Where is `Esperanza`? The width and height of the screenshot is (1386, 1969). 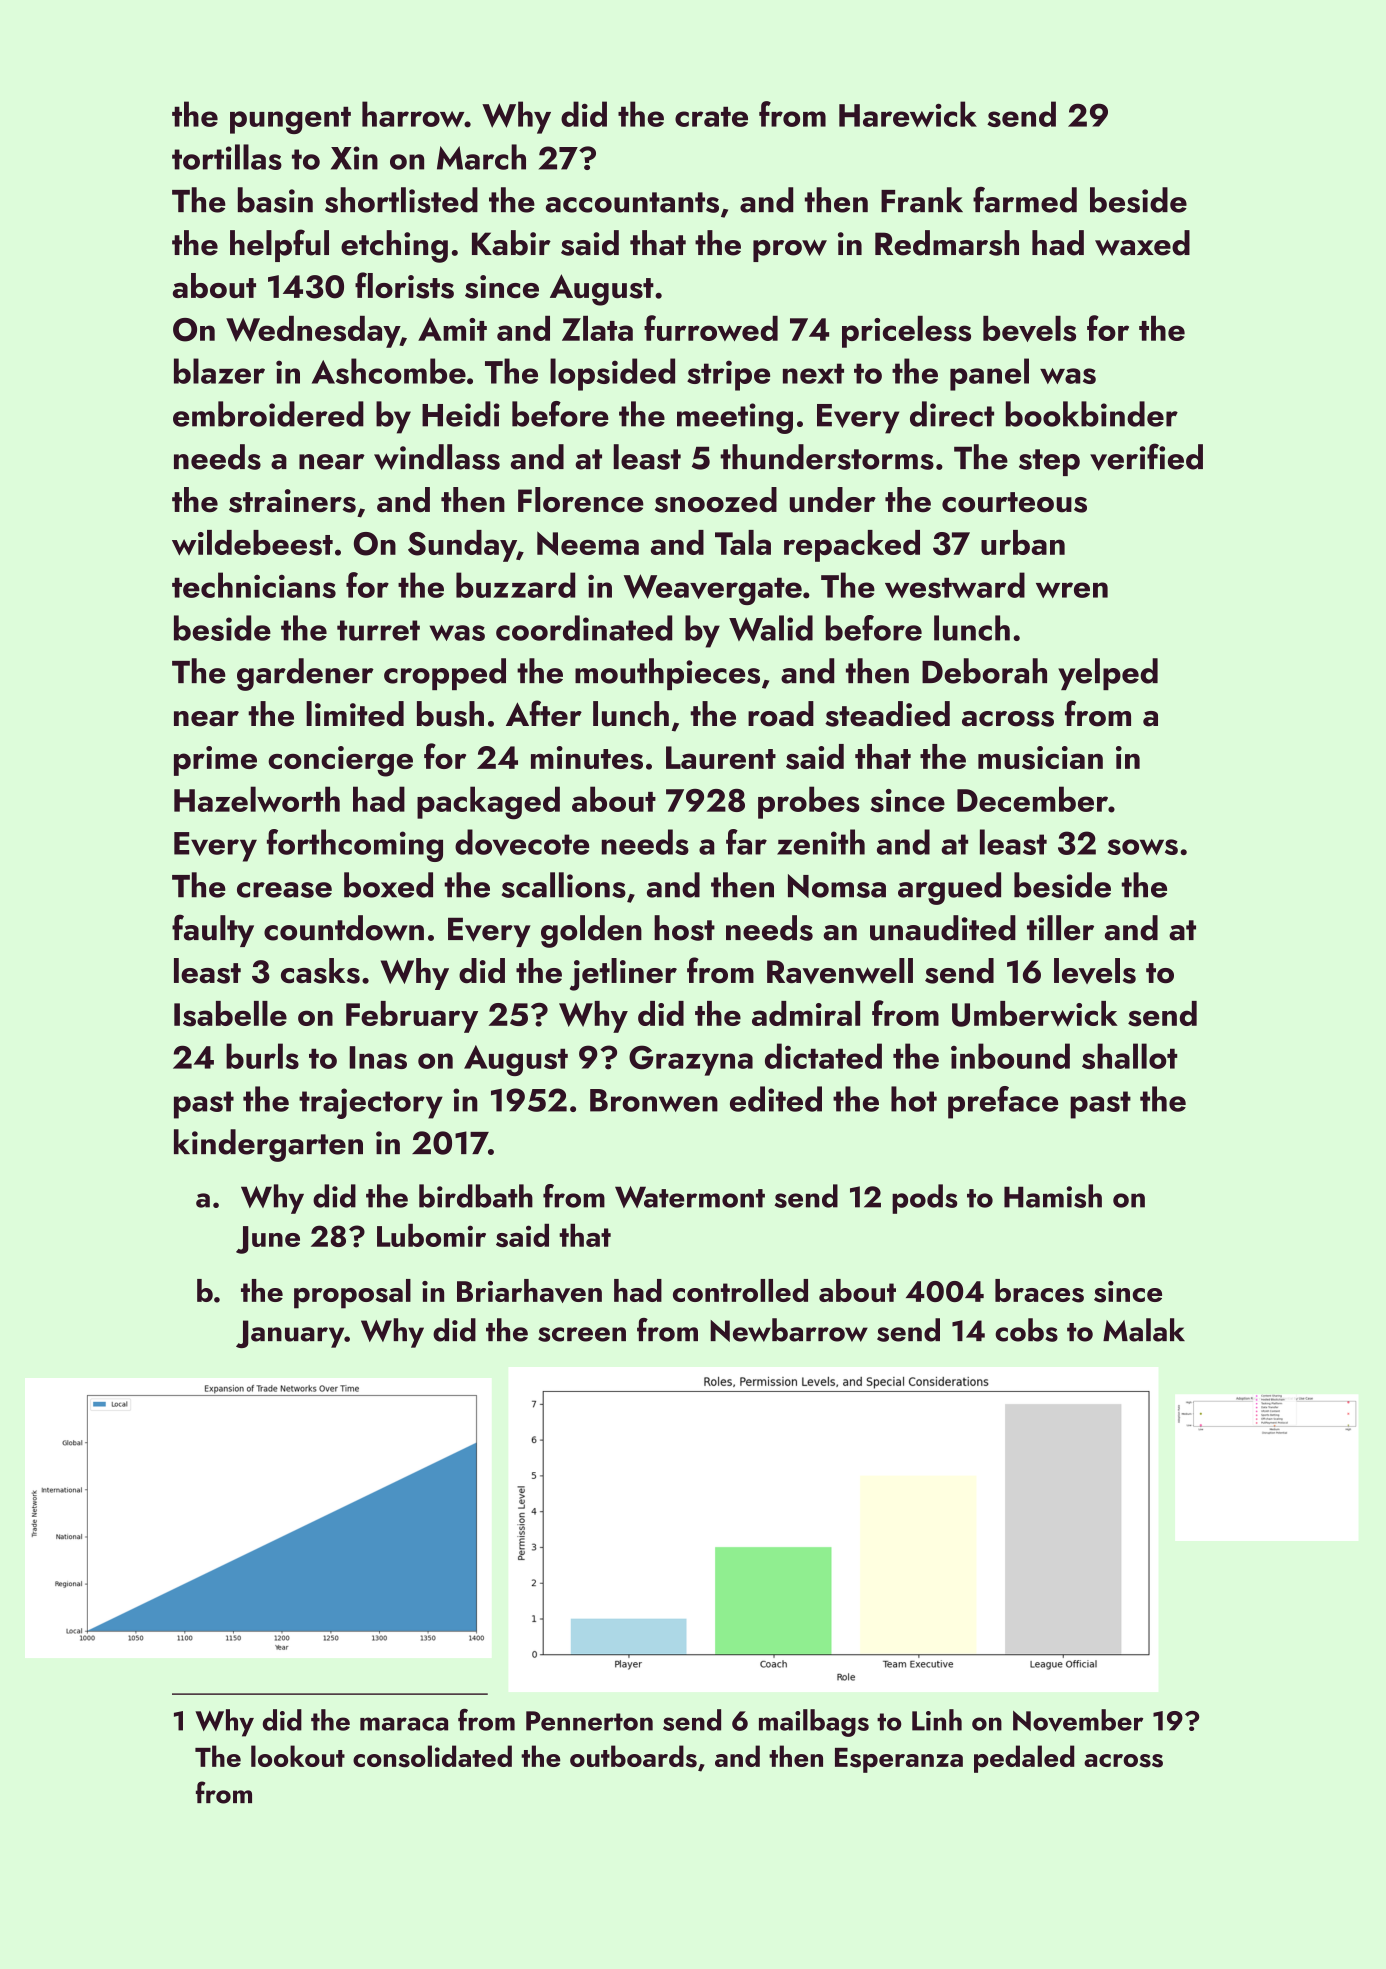
Esperanza is located at coordinates (899, 1760).
